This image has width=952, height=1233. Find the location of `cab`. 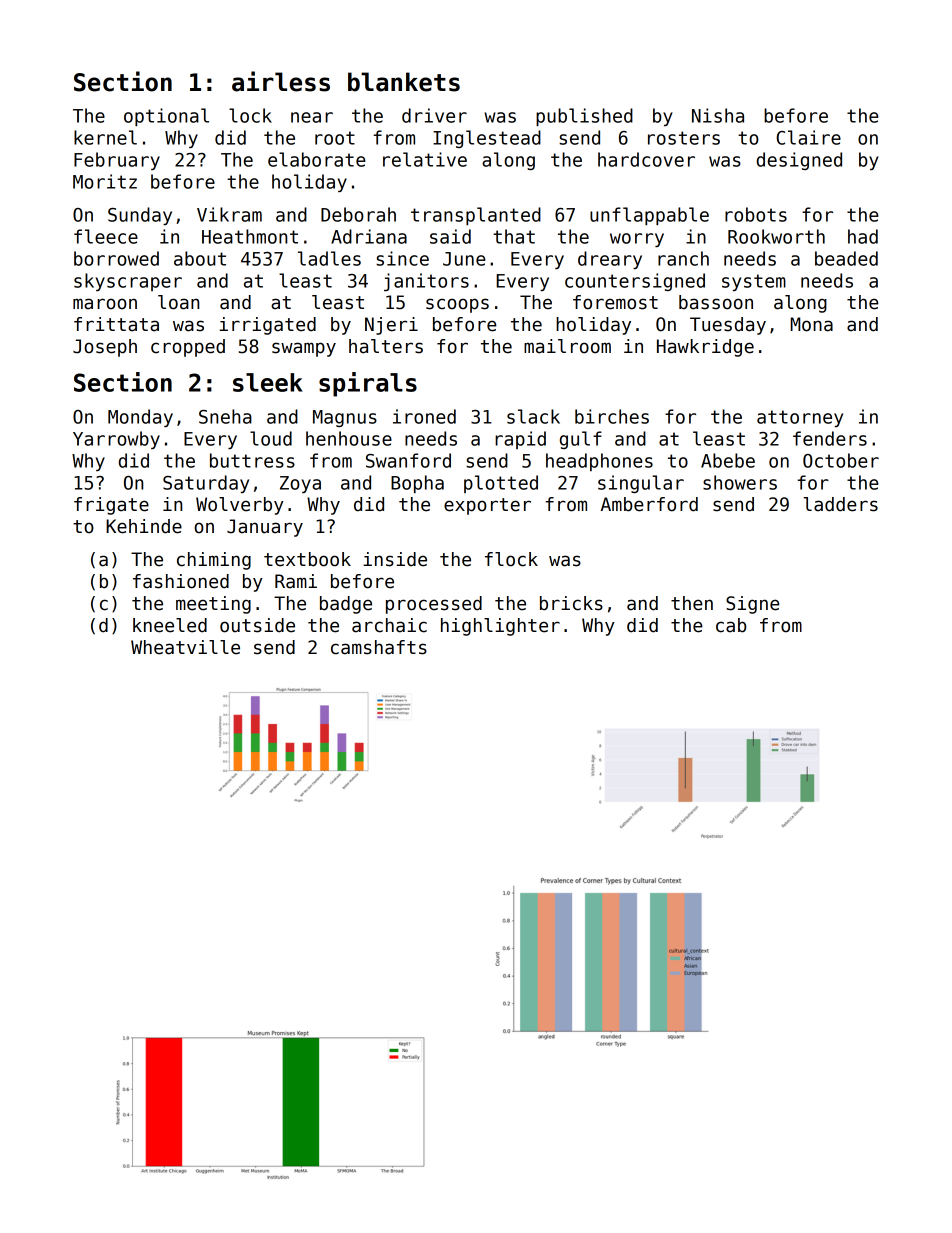

cab is located at coordinates (731, 625).
